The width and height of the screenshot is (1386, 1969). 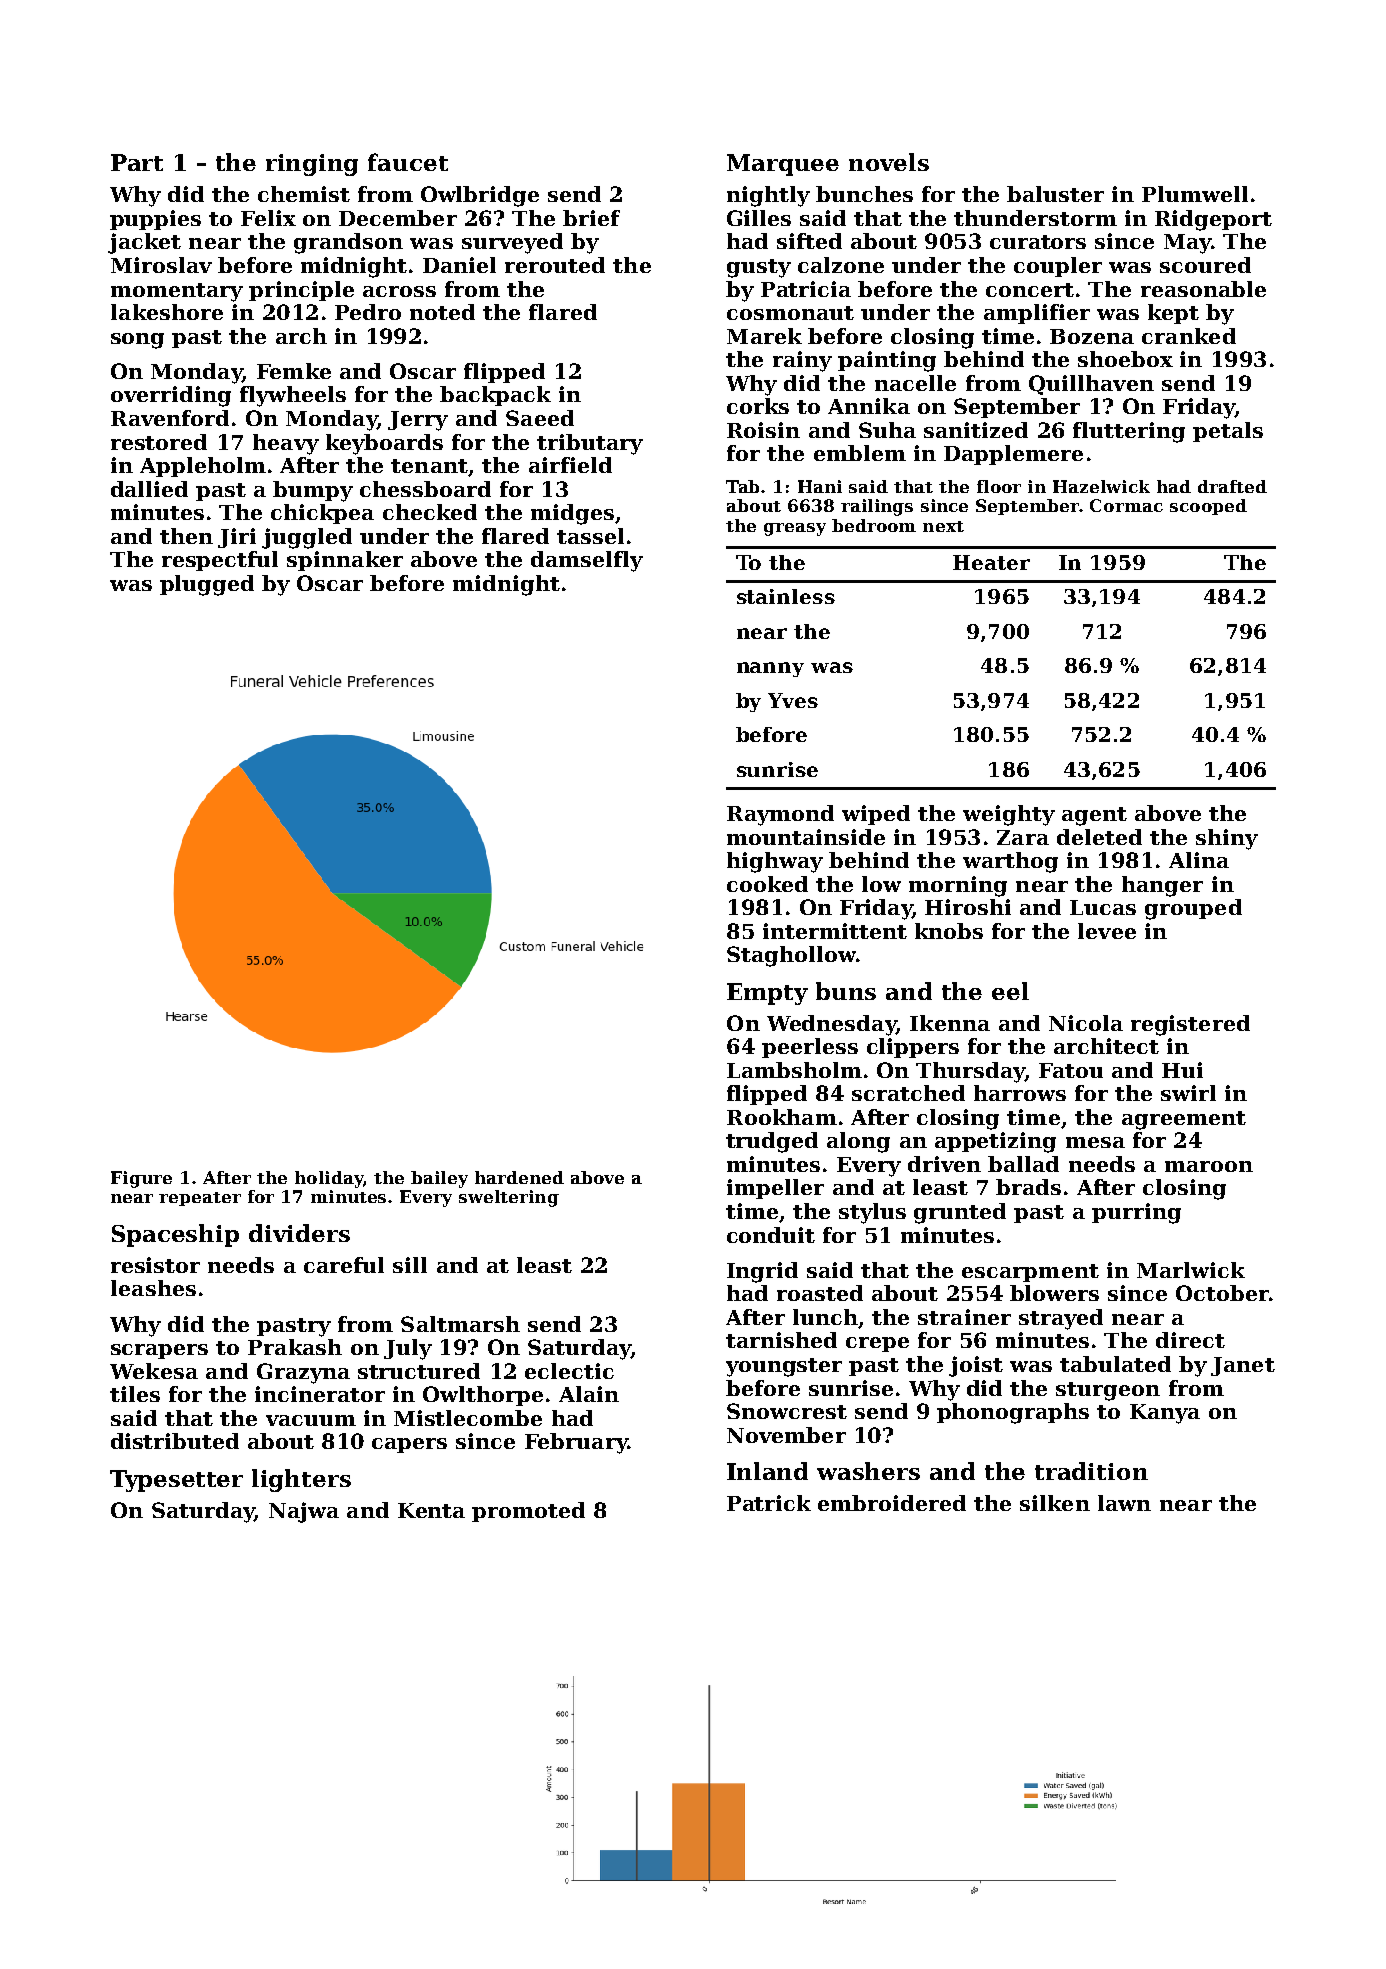 I want to click on scrapers, so click(x=159, y=1351).
